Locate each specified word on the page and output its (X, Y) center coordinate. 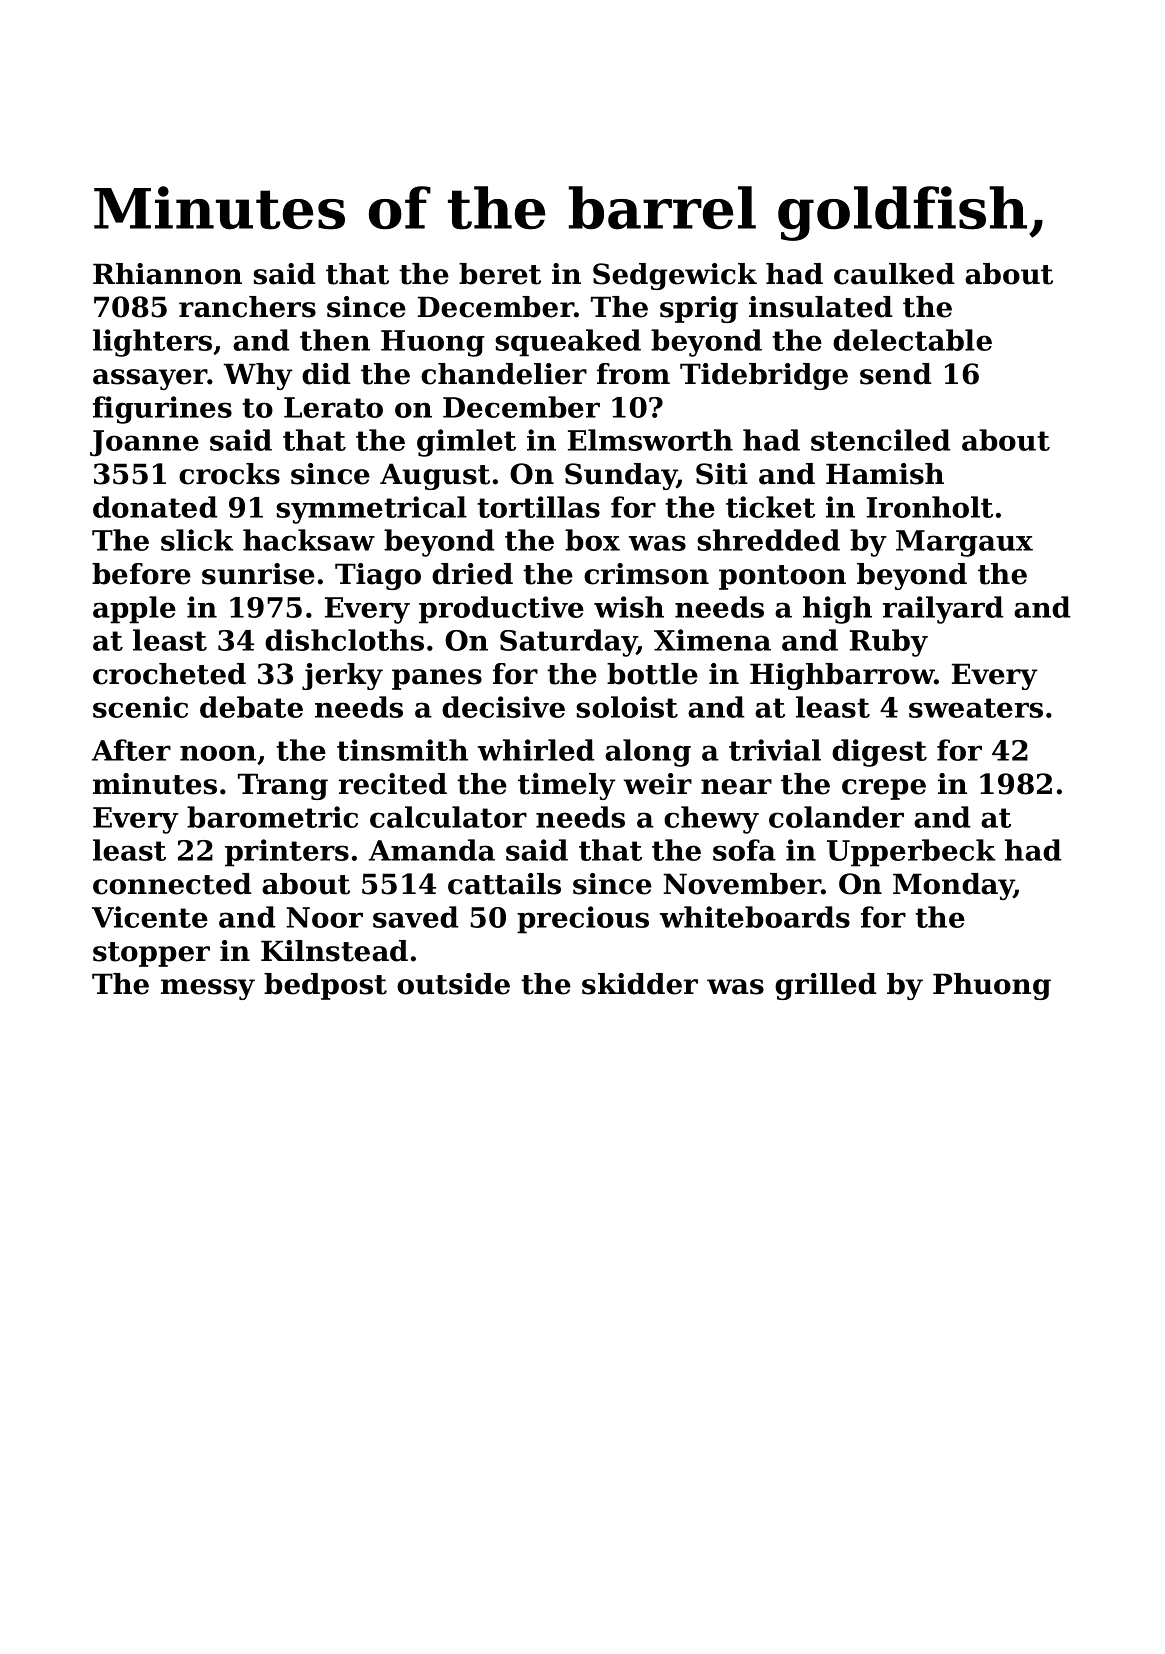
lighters (152, 343)
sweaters (976, 708)
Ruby (889, 643)
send (896, 374)
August (435, 476)
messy (208, 989)
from (633, 374)
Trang (283, 786)
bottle (652, 674)
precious (583, 920)
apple (134, 610)
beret (500, 274)
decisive (503, 707)
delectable (912, 340)
